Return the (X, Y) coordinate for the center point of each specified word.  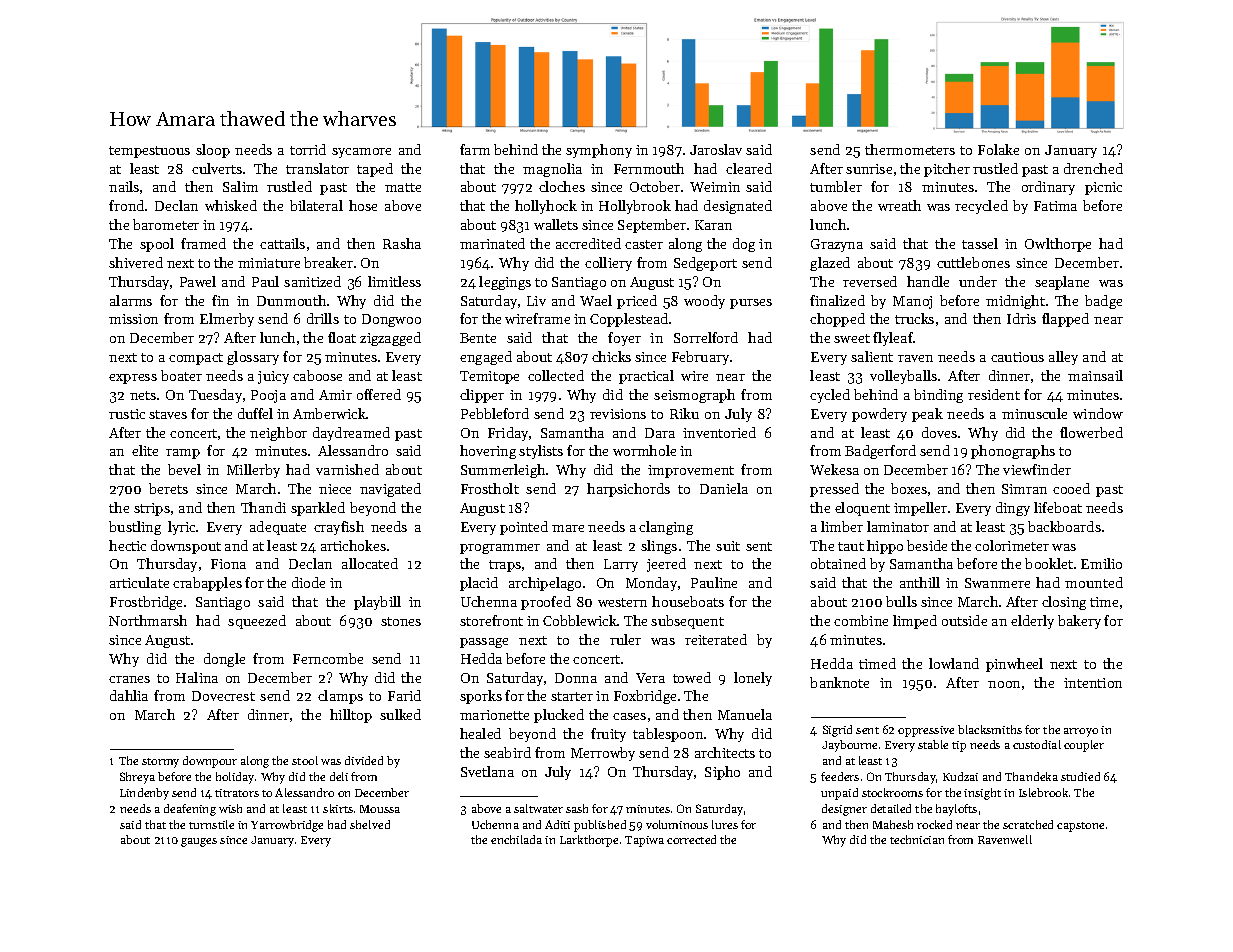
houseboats (688, 601)
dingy (1013, 509)
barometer (166, 224)
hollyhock (546, 207)
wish (230, 808)
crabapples (207, 584)
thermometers (910, 149)
